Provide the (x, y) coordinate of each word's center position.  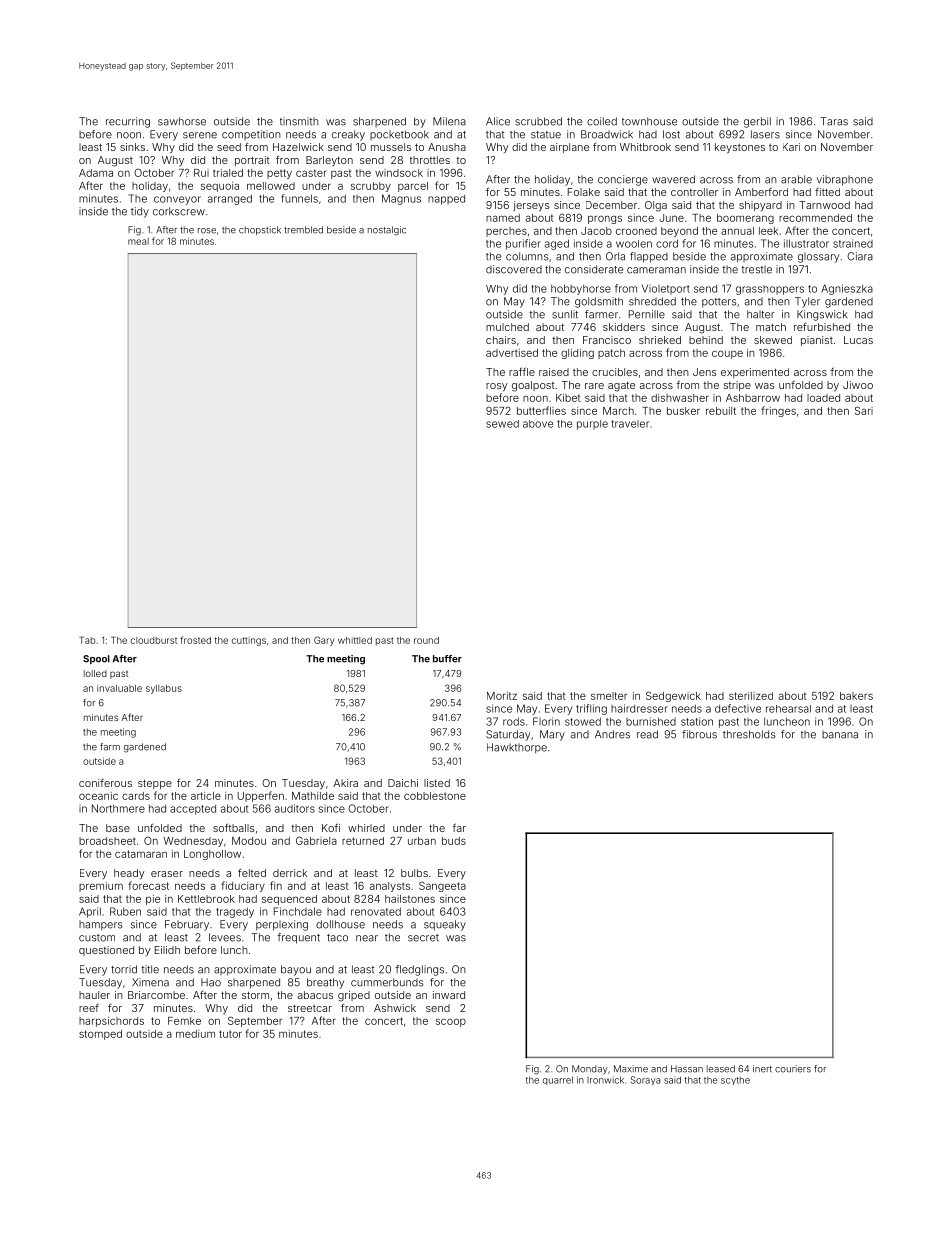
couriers (793, 1069)
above (538, 424)
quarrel (558, 1080)
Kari (791, 147)
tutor (230, 1034)
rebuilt (721, 411)
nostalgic (387, 231)
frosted (195, 640)
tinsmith (299, 121)
